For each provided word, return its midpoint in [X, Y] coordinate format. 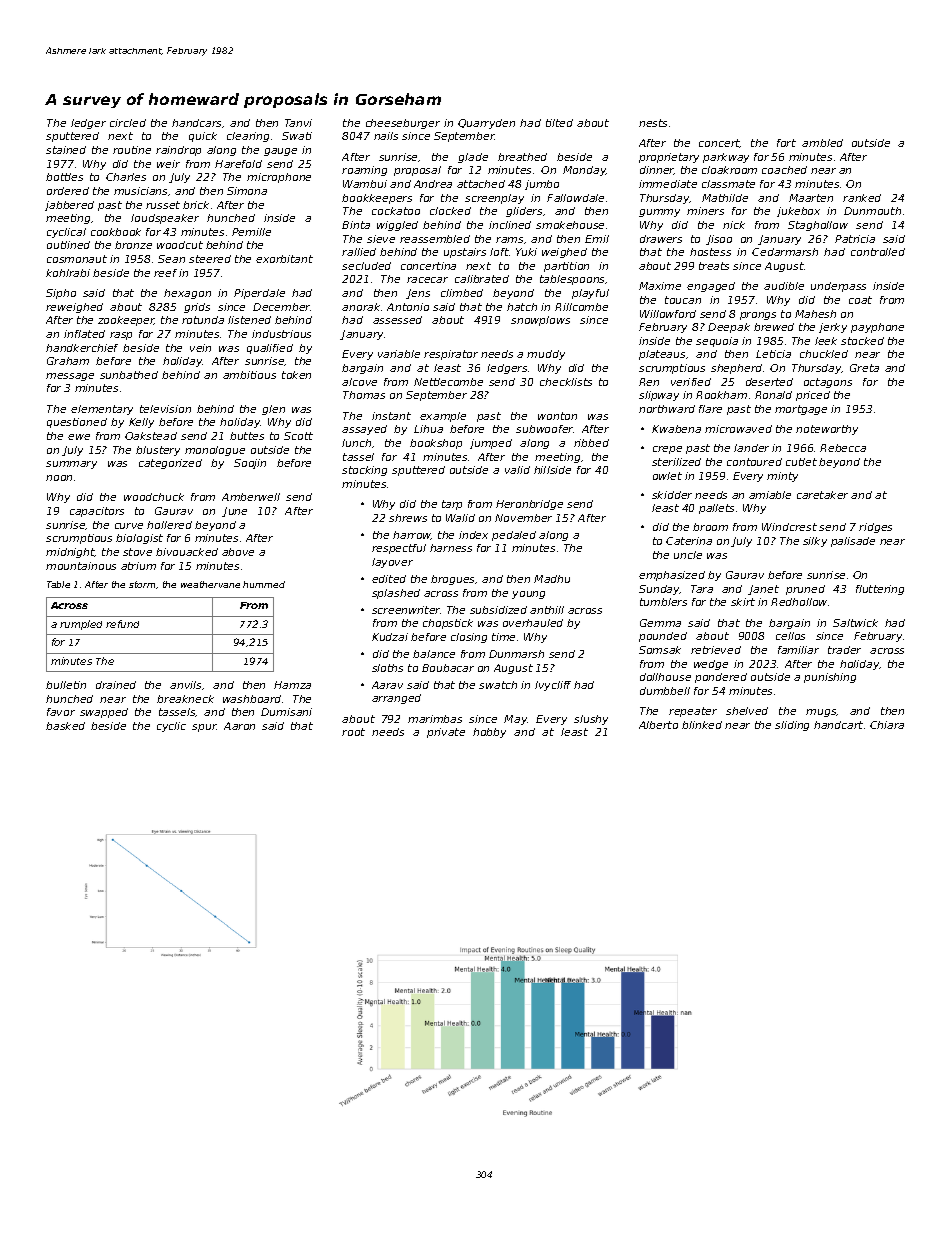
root [353, 732]
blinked [702, 725]
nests [653, 123]
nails [386, 136]
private [446, 733]
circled [128, 123]
